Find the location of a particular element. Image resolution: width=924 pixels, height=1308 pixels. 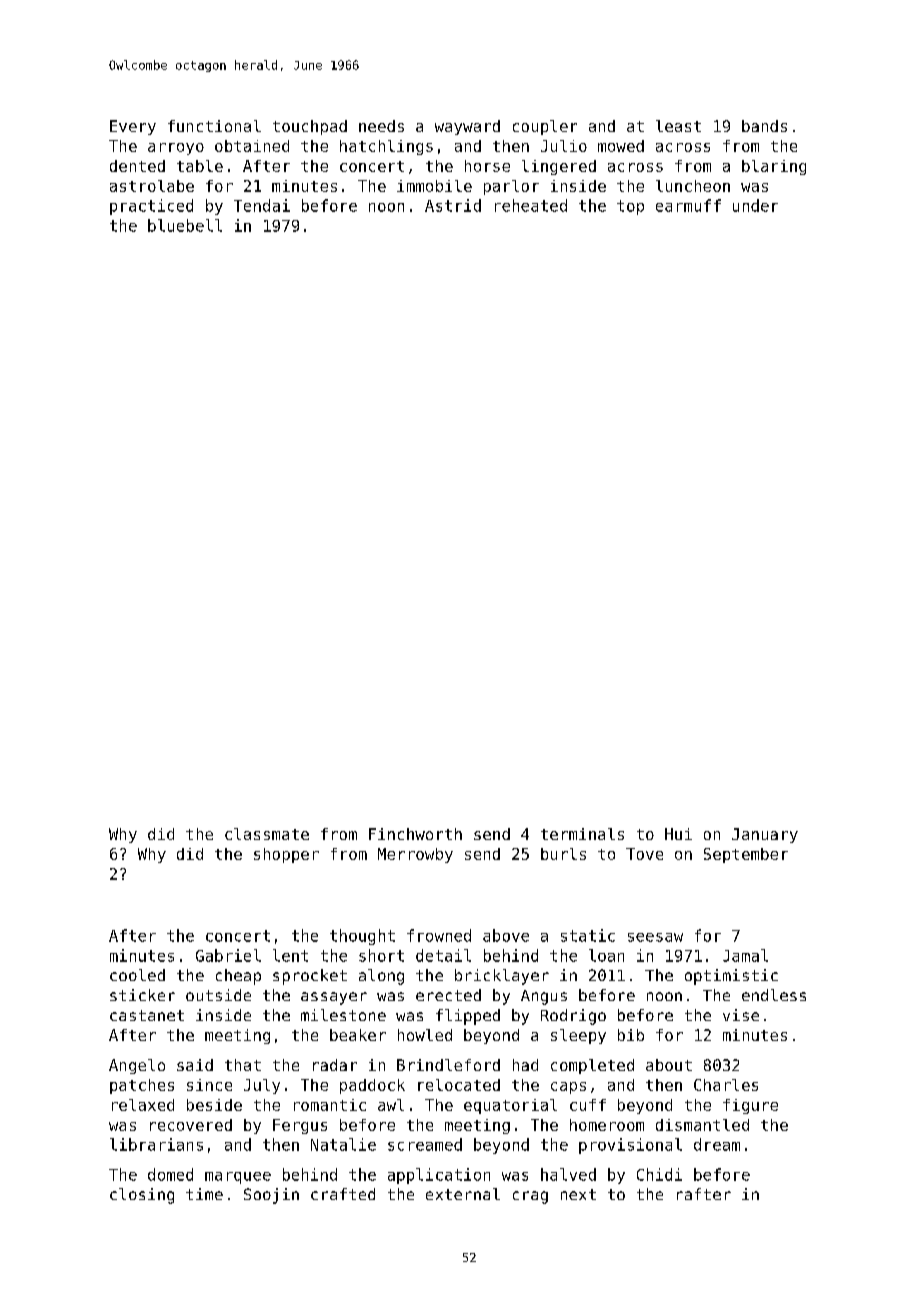

Gabriel is located at coordinates (228, 955).
